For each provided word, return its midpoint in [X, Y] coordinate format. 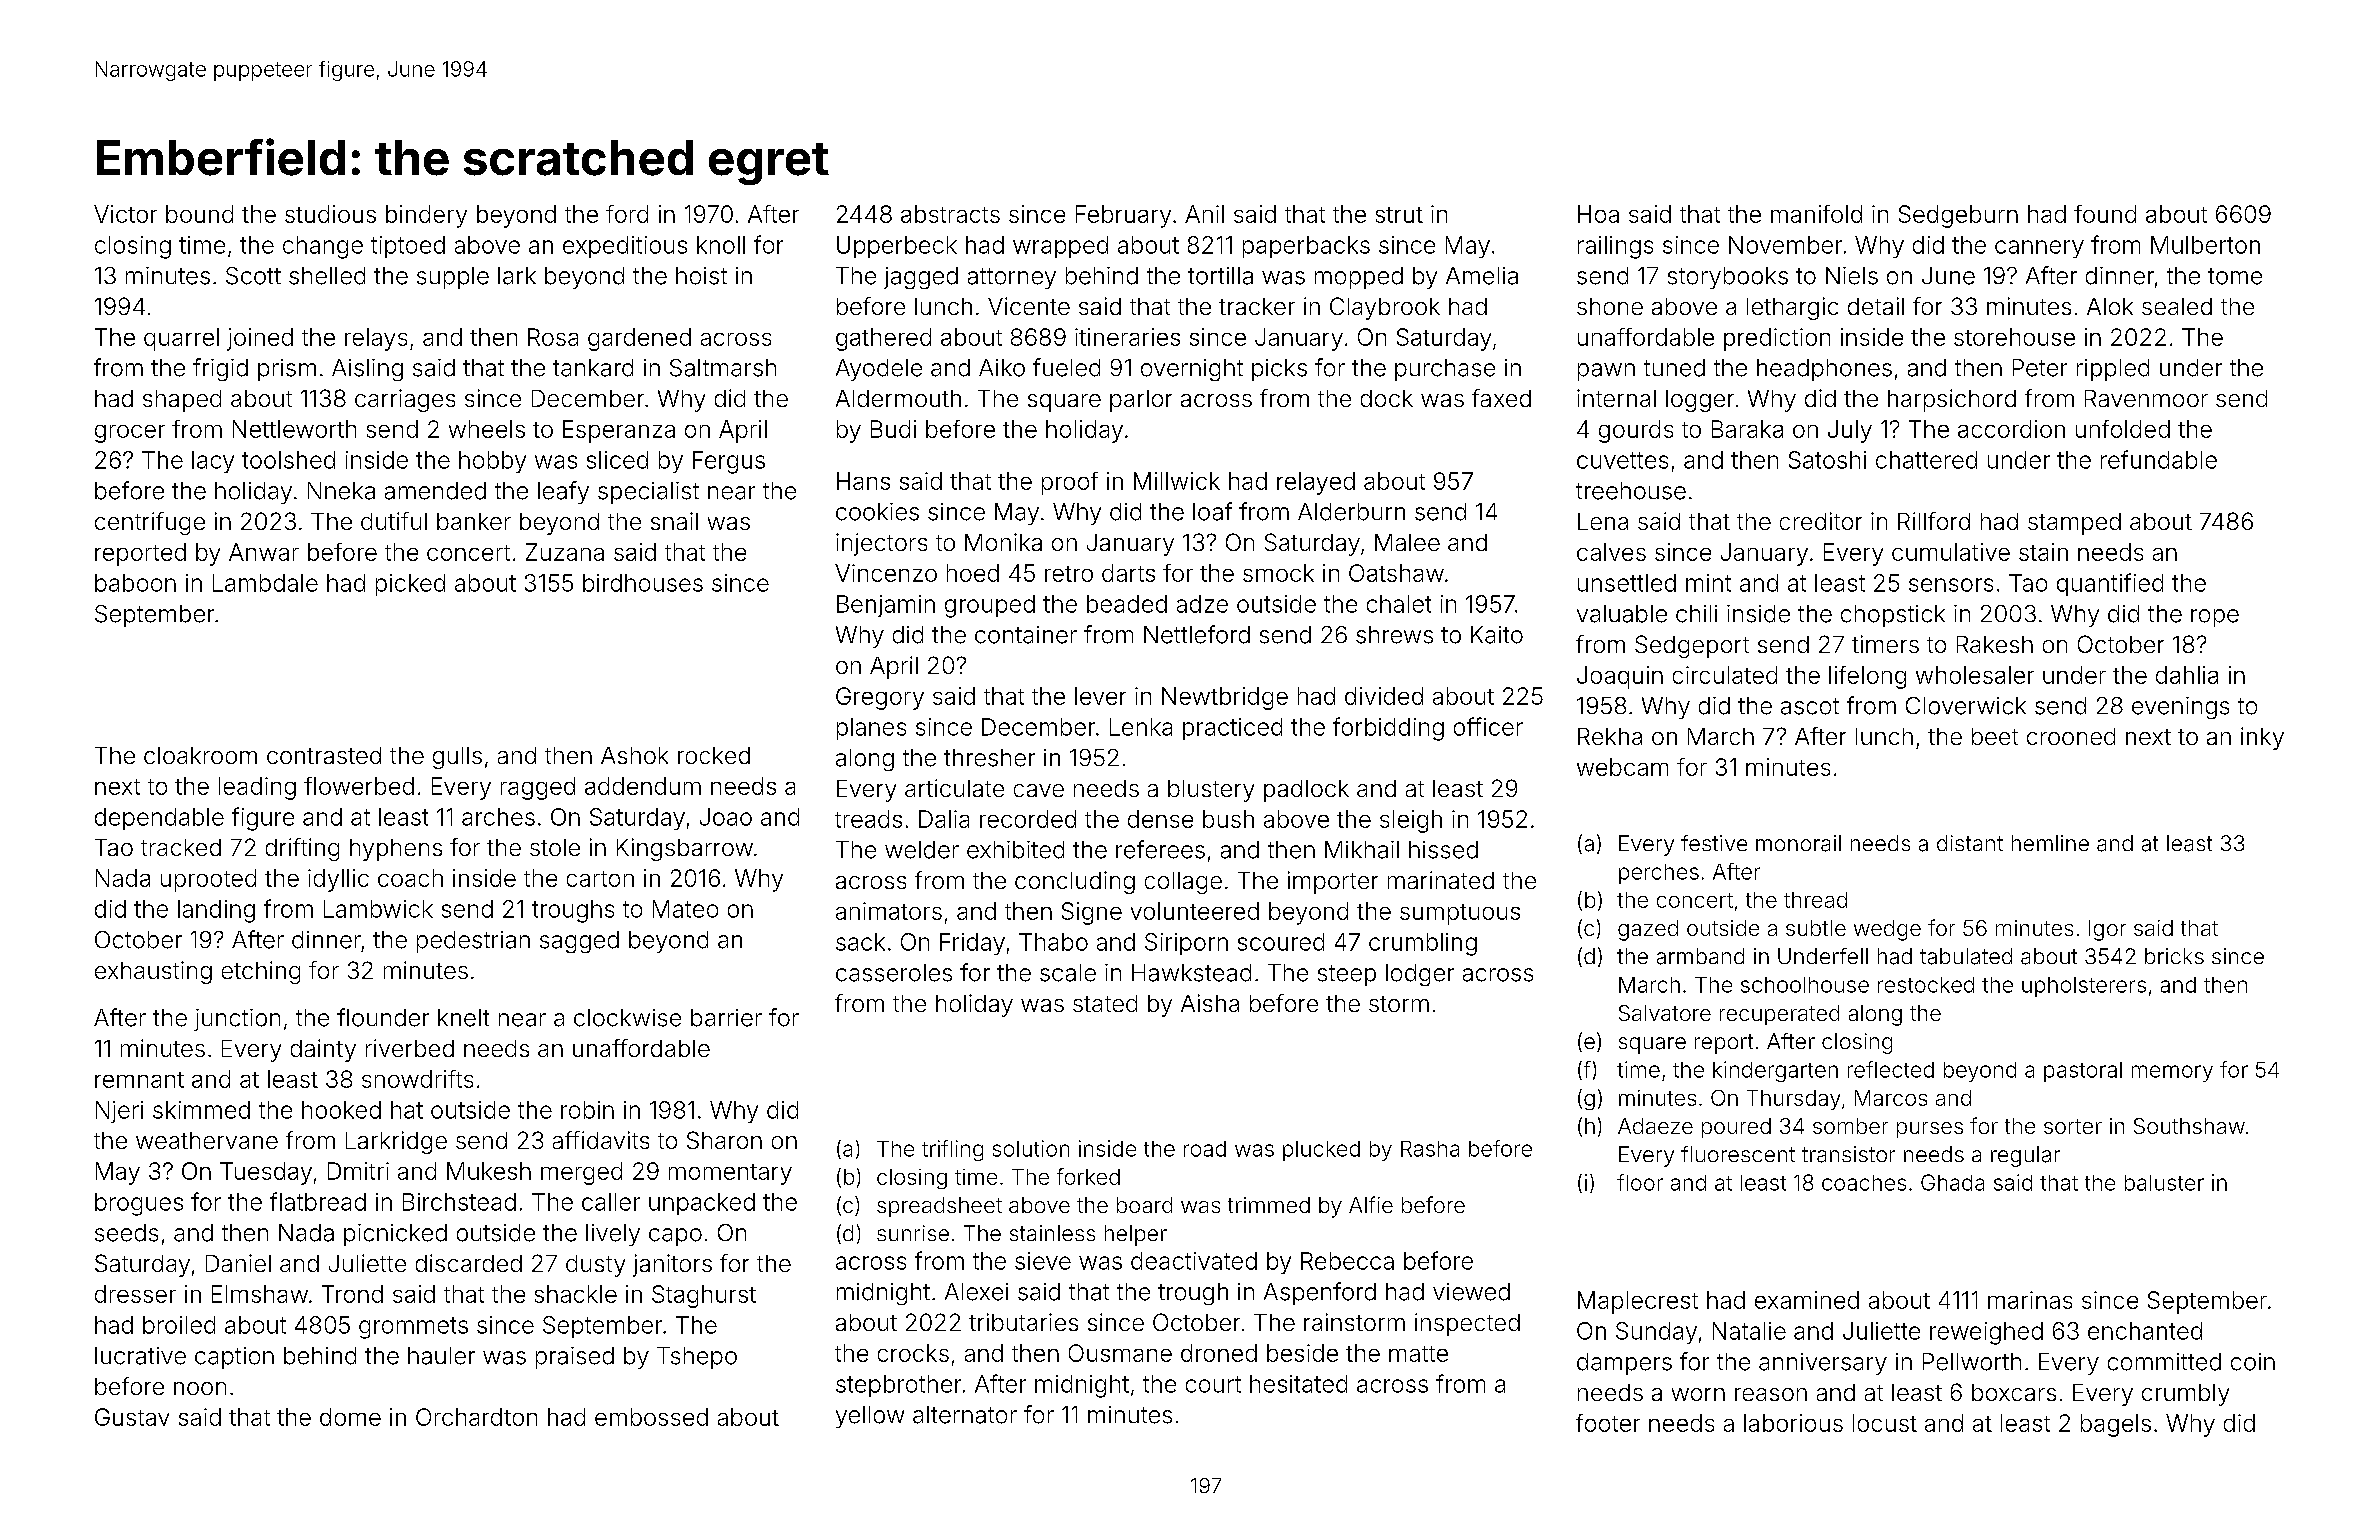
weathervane [207, 1140]
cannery [2039, 249]
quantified [2110, 584]
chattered [1926, 460]
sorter [2073, 1126]
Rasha [1430, 1149]
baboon [135, 583]
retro [1069, 574]
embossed [651, 1417]
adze [1202, 604]
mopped [1359, 278]
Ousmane [1120, 1353]
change [323, 247]
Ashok [634, 755]
